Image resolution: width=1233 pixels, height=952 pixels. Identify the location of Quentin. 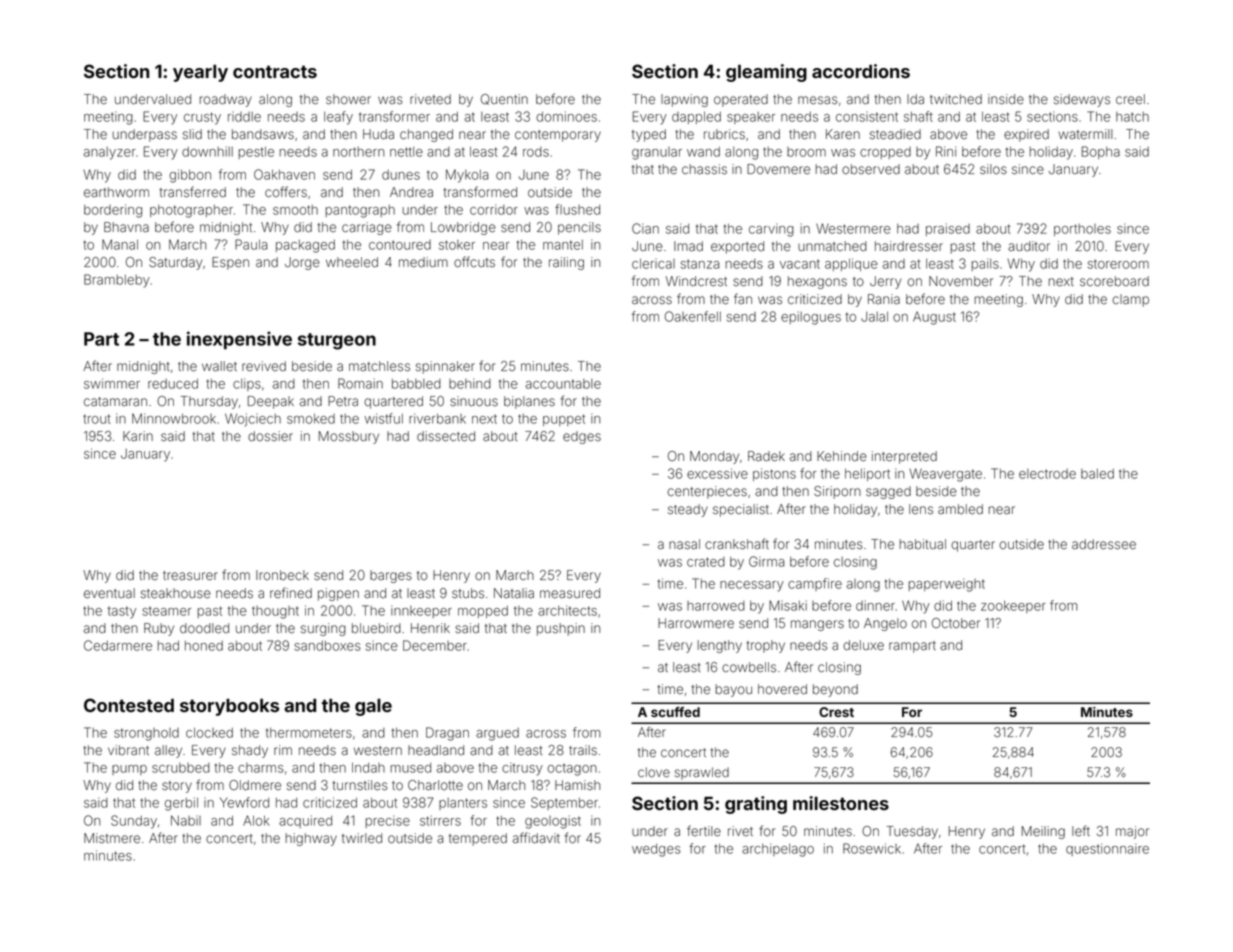
(504, 99).
